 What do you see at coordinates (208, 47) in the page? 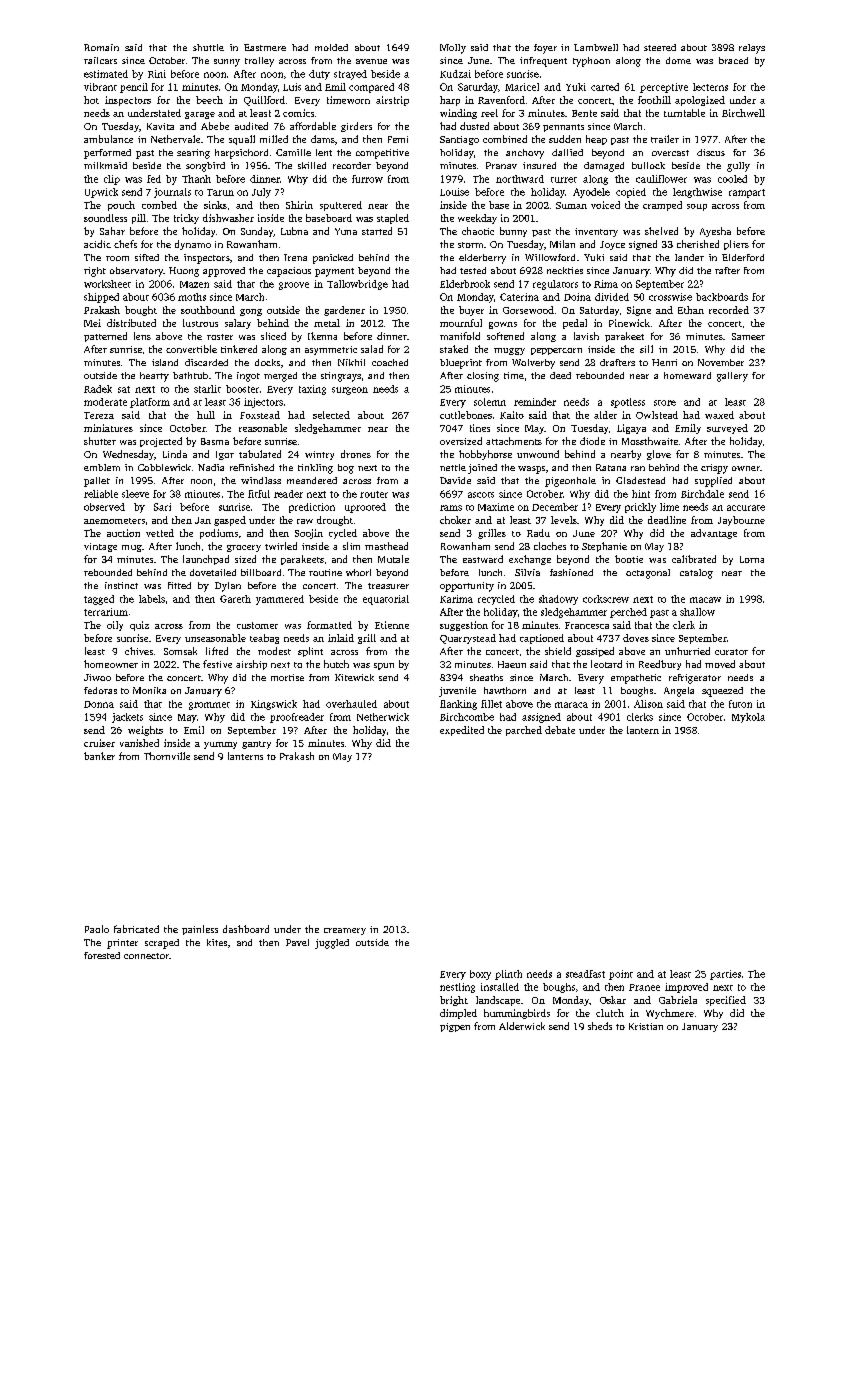
I see `shuttle` at bounding box center [208, 47].
